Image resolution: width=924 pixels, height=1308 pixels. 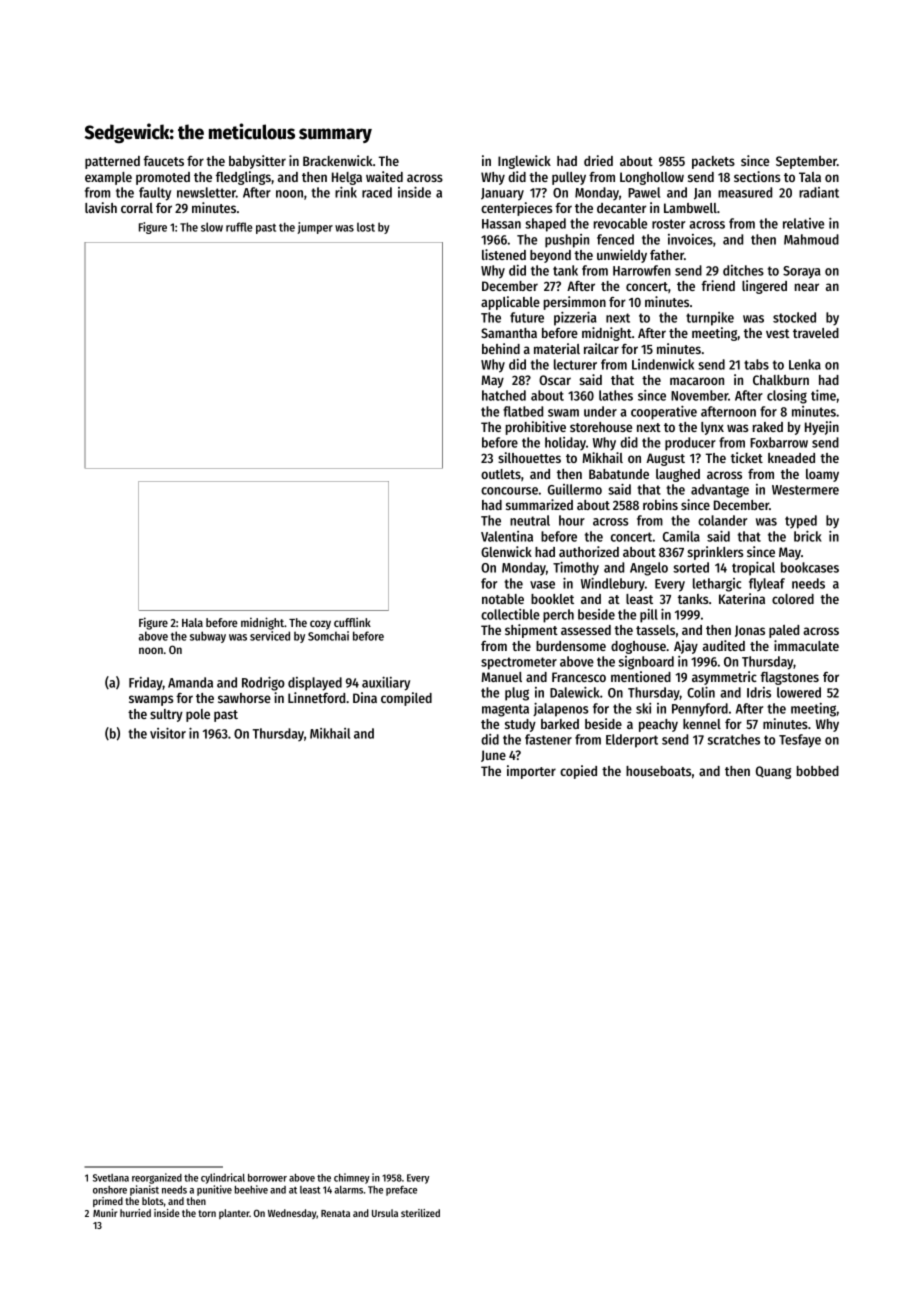 I want to click on notable, so click(x=503, y=599).
